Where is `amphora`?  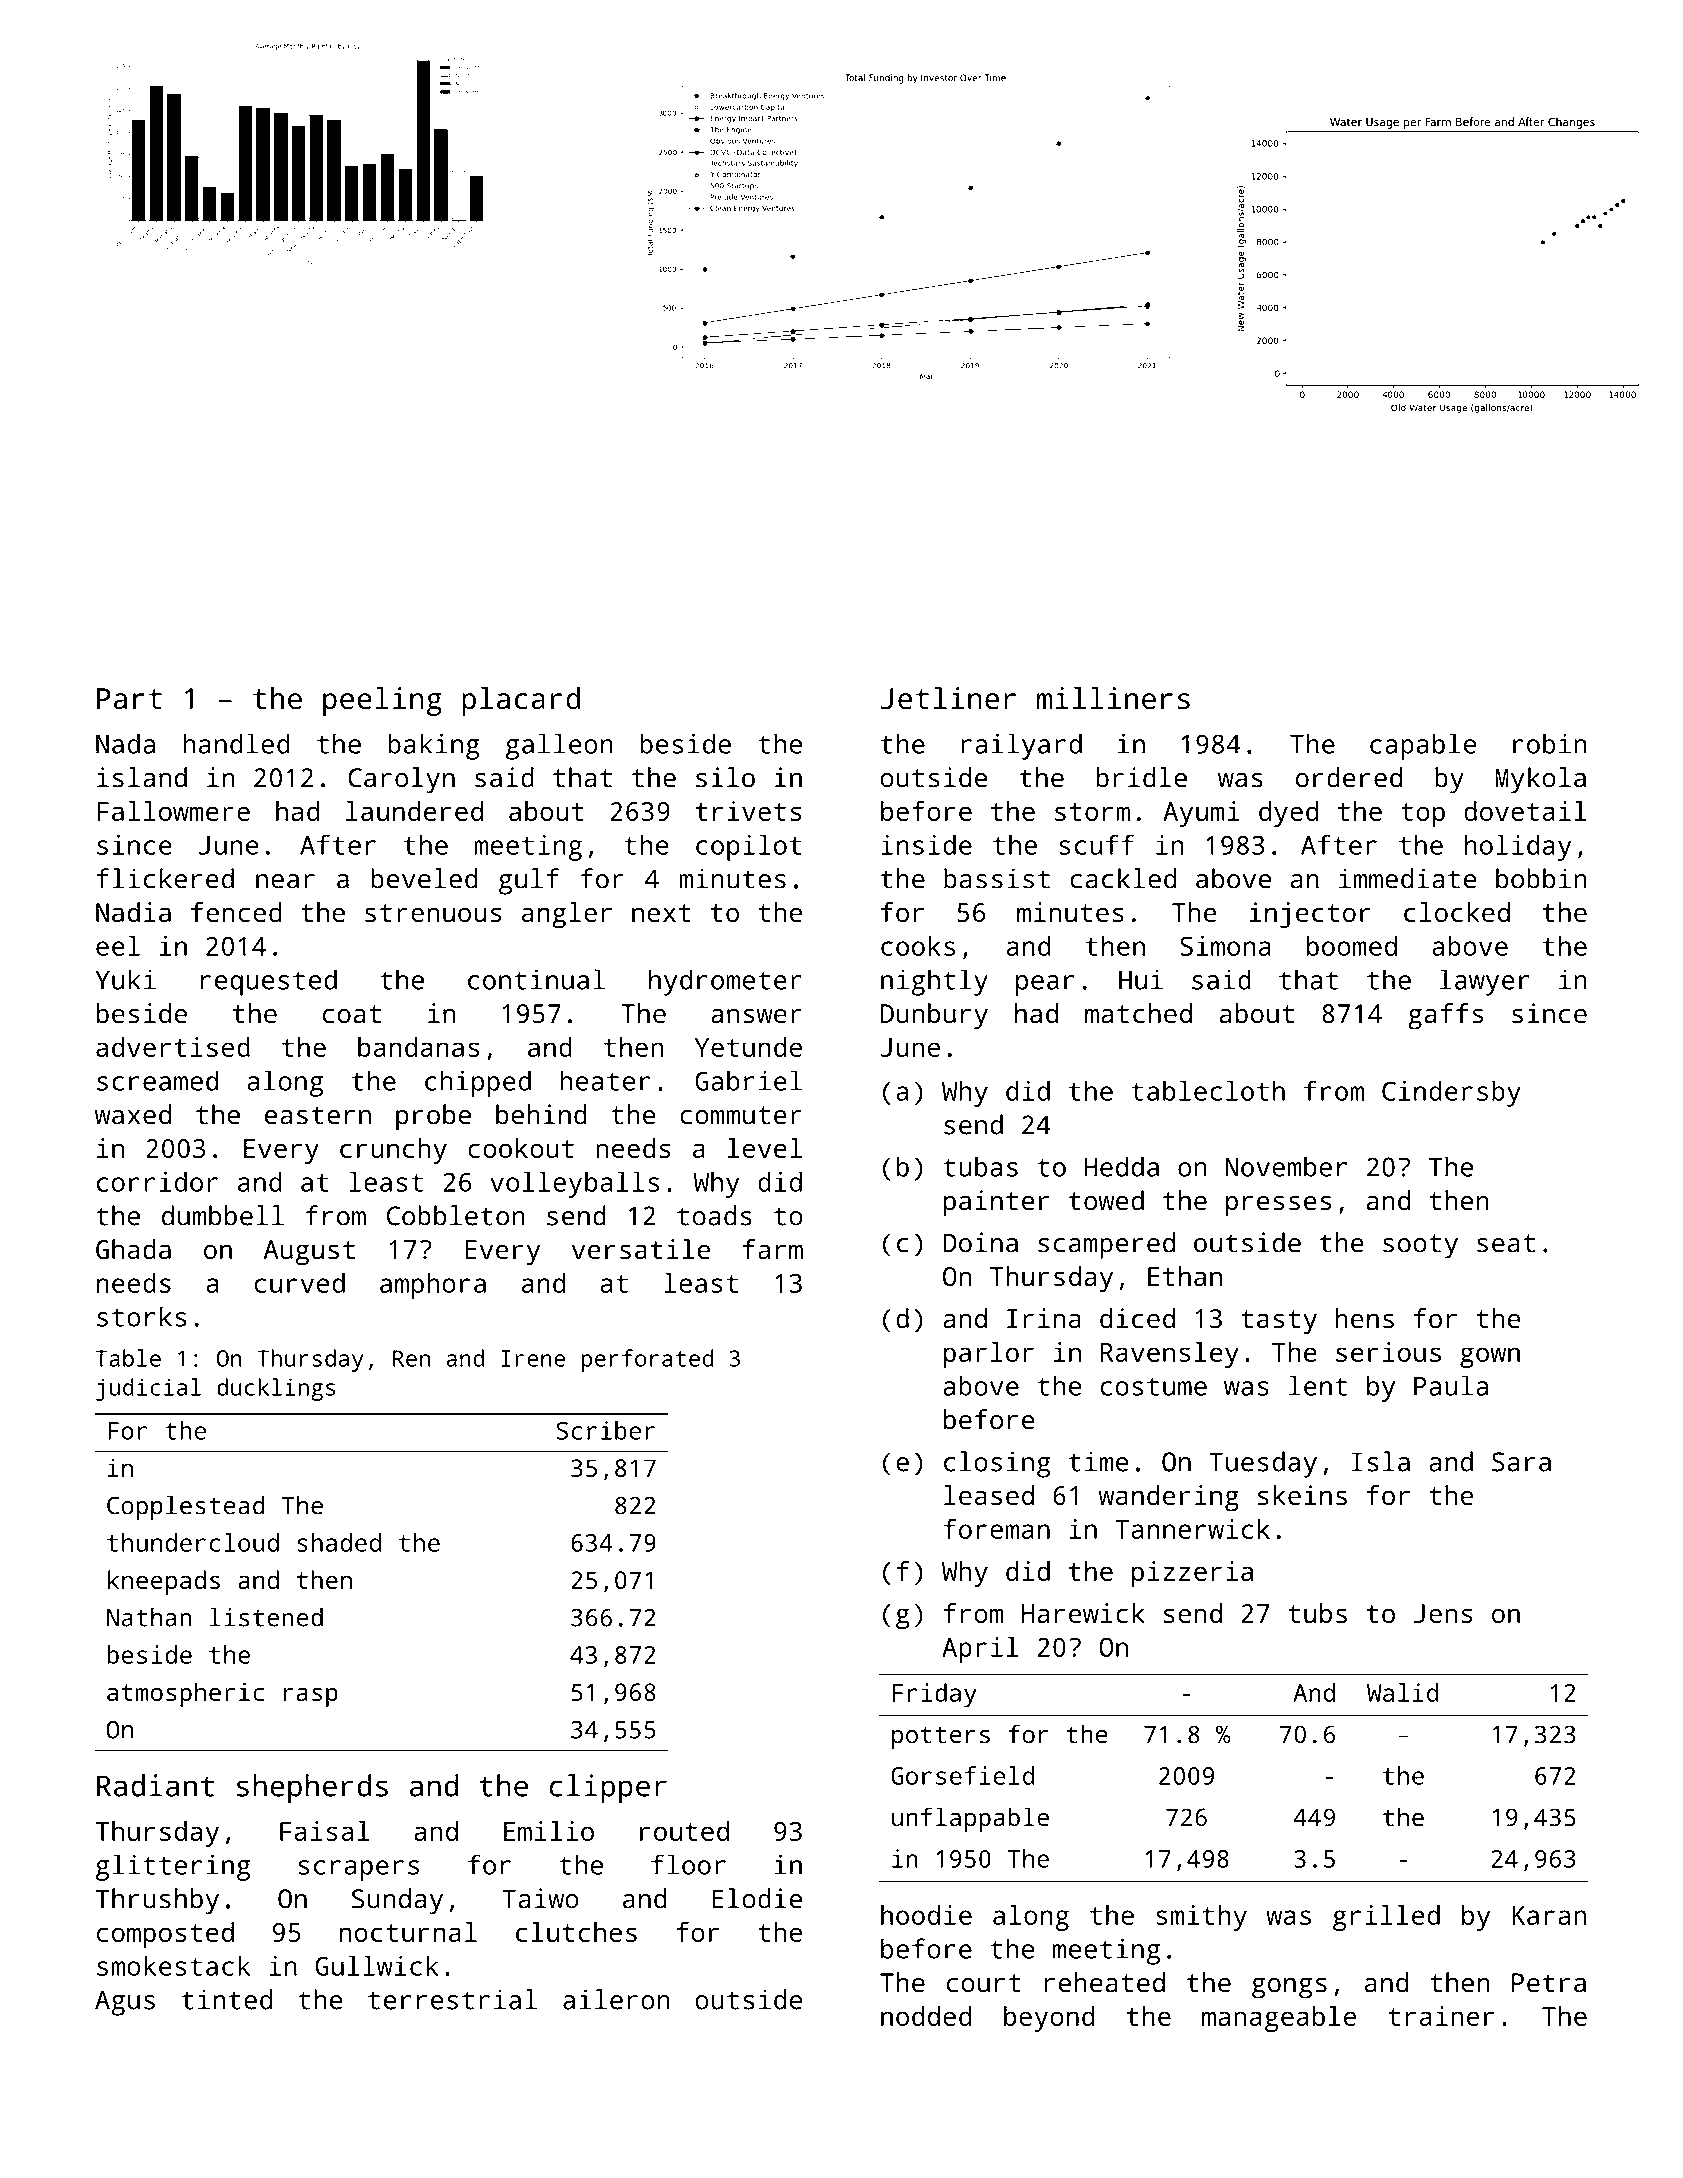
amphora is located at coordinates (433, 1286).
